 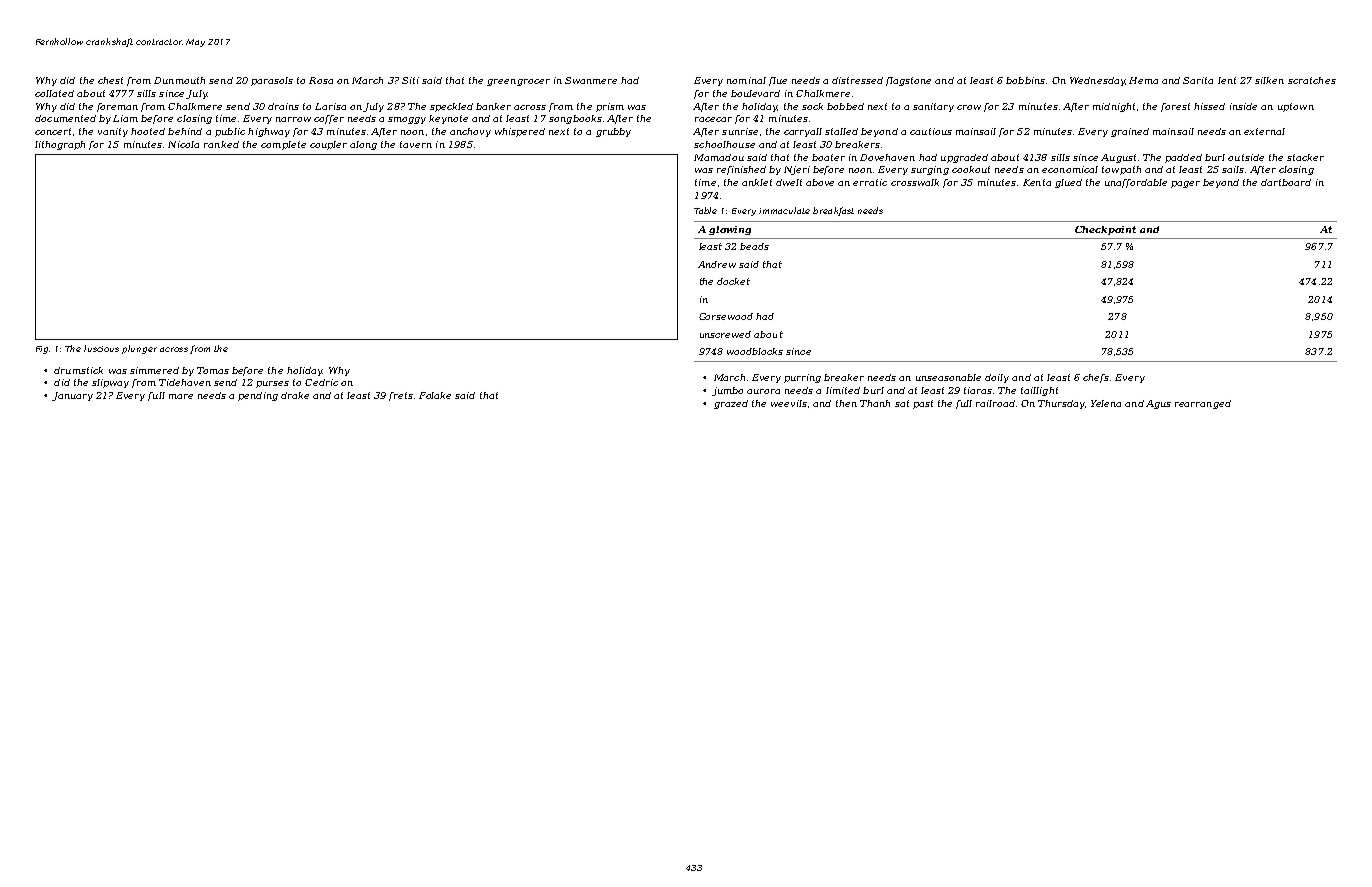 I want to click on prism, so click(x=610, y=107).
